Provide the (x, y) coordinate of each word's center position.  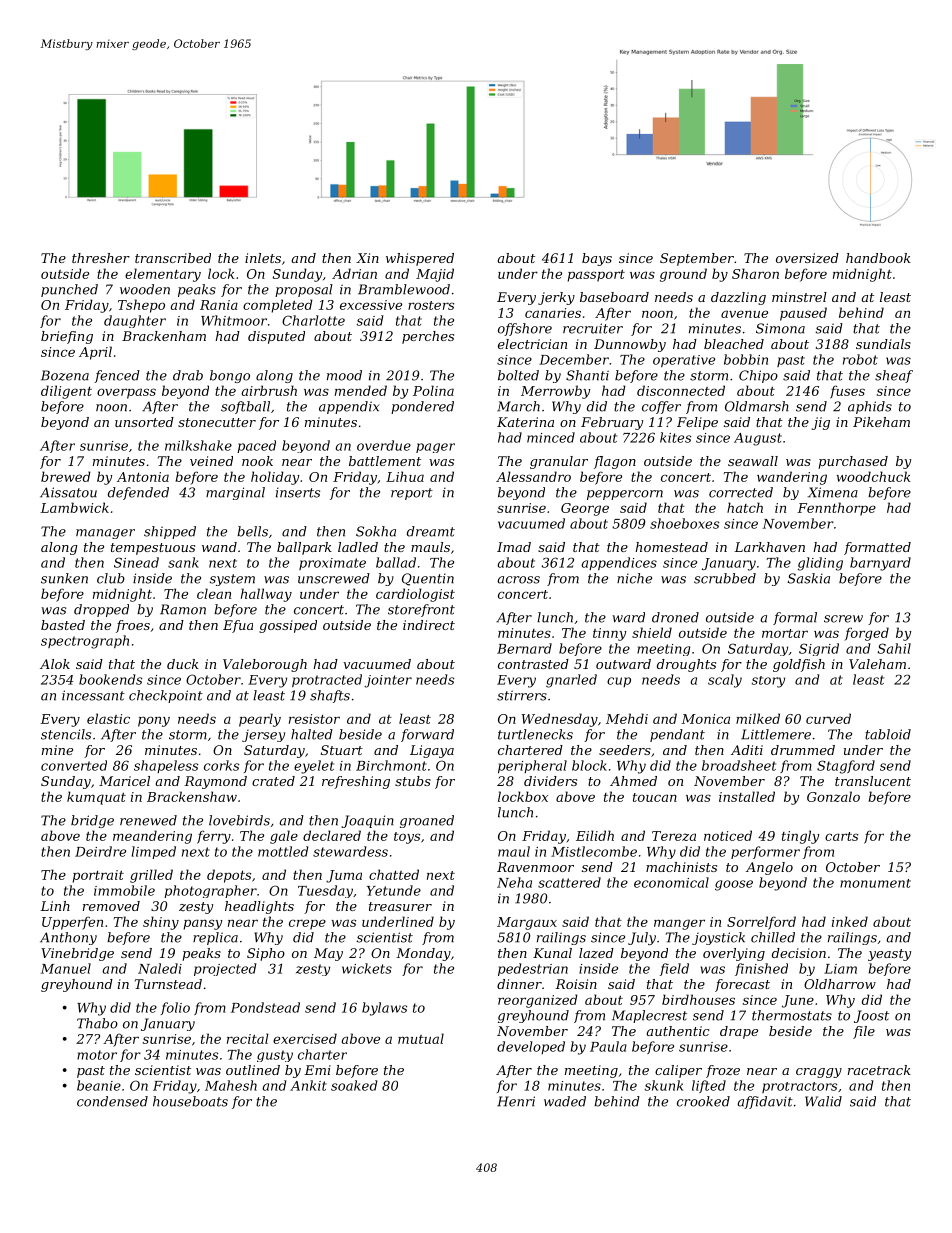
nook (257, 461)
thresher (101, 258)
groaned (427, 821)
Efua (238, 626)
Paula (608, 1046)
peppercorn (625, 495)
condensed (112, 1101)
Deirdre (100, 851)
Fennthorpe (836, 509)
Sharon (755, 273)
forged (867, 634)
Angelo (769, 868)
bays (597, 259)
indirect (429, 625)
